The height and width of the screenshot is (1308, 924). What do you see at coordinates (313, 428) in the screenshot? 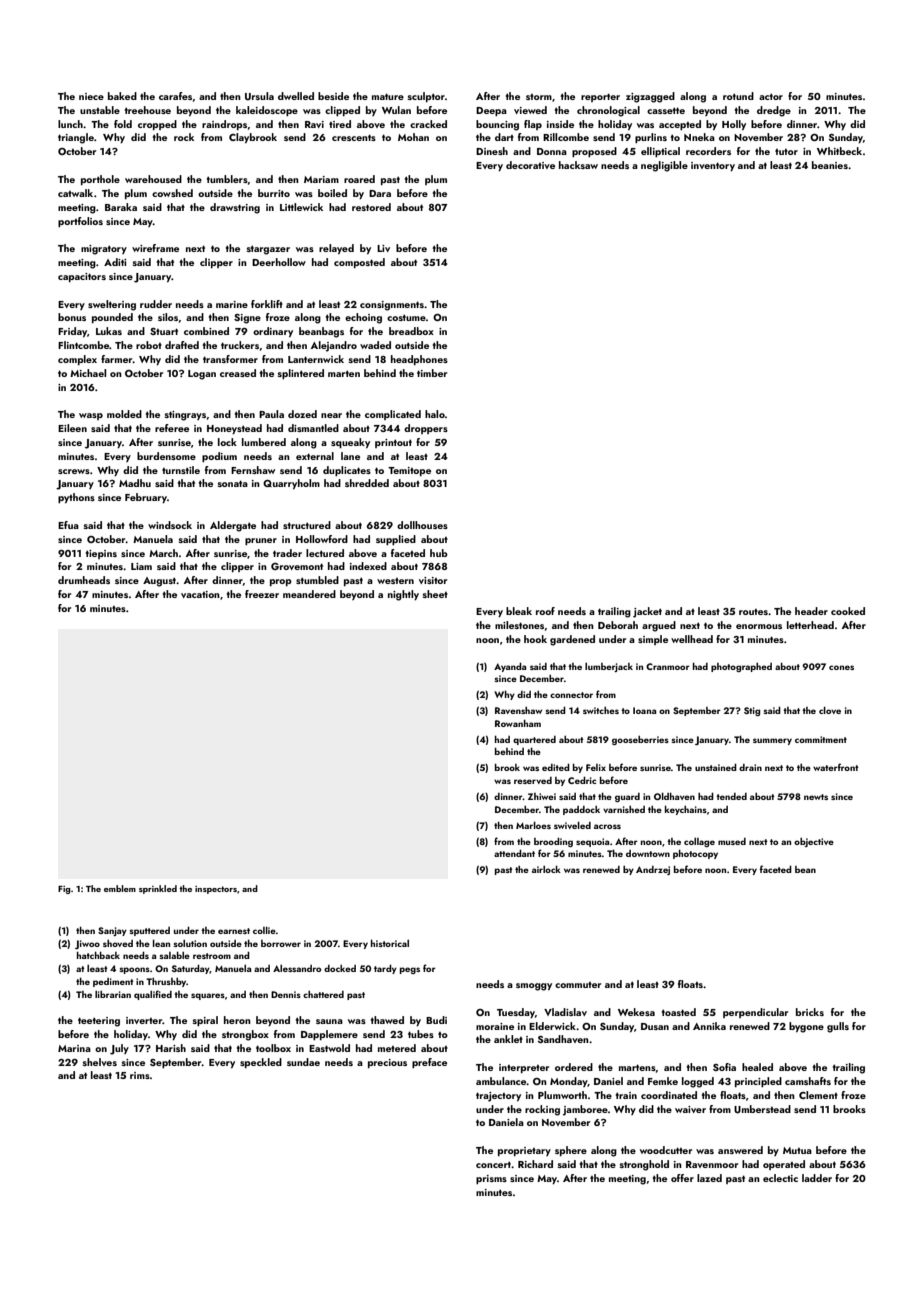
I see `dismantled` at bounding box center [313, 428].
